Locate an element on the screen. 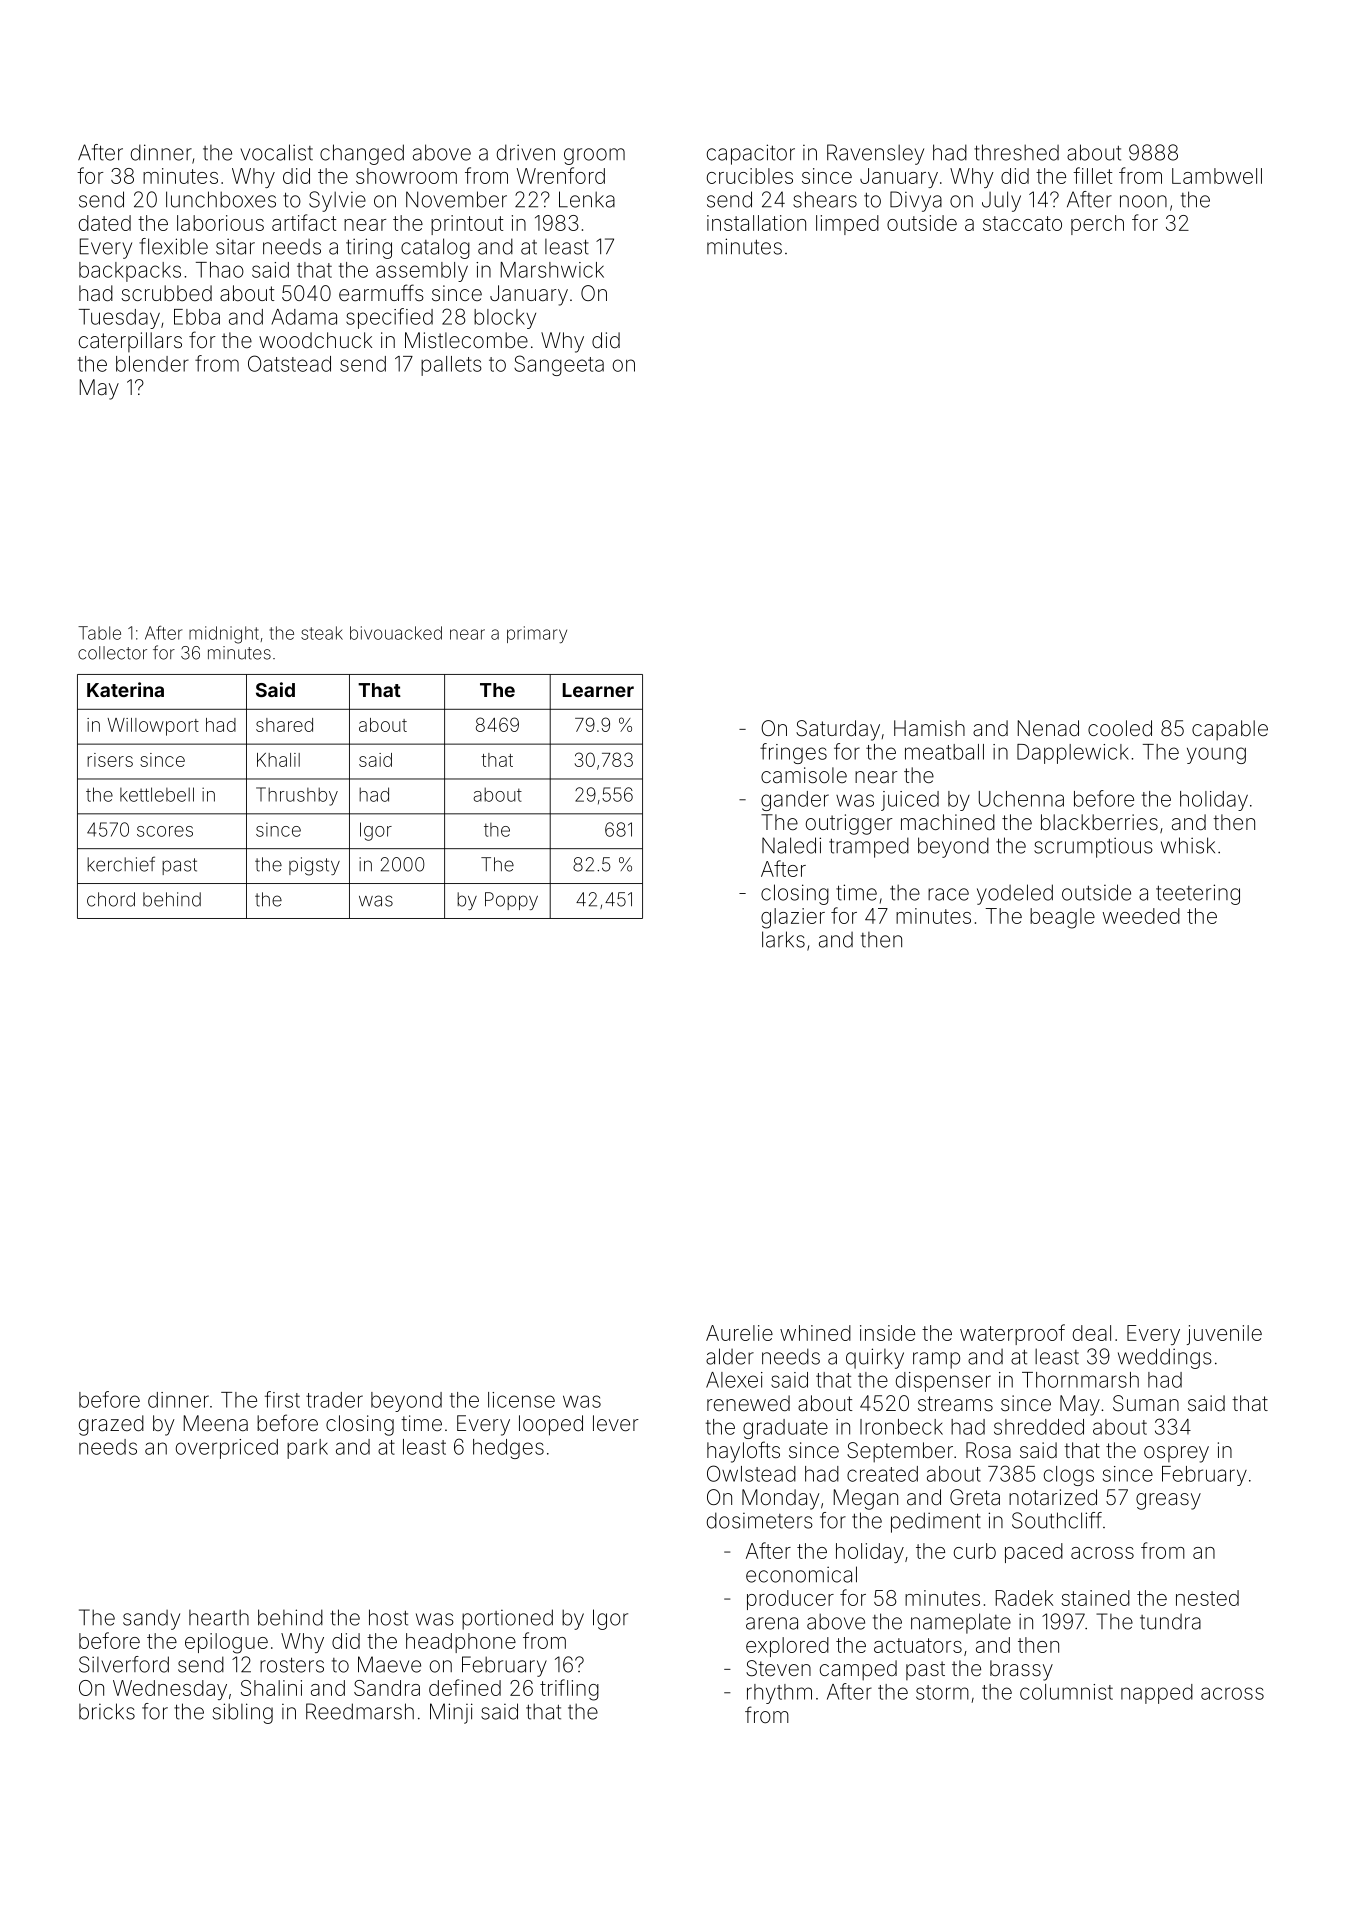  Lambwell is located at coordinates (1217, 176).
